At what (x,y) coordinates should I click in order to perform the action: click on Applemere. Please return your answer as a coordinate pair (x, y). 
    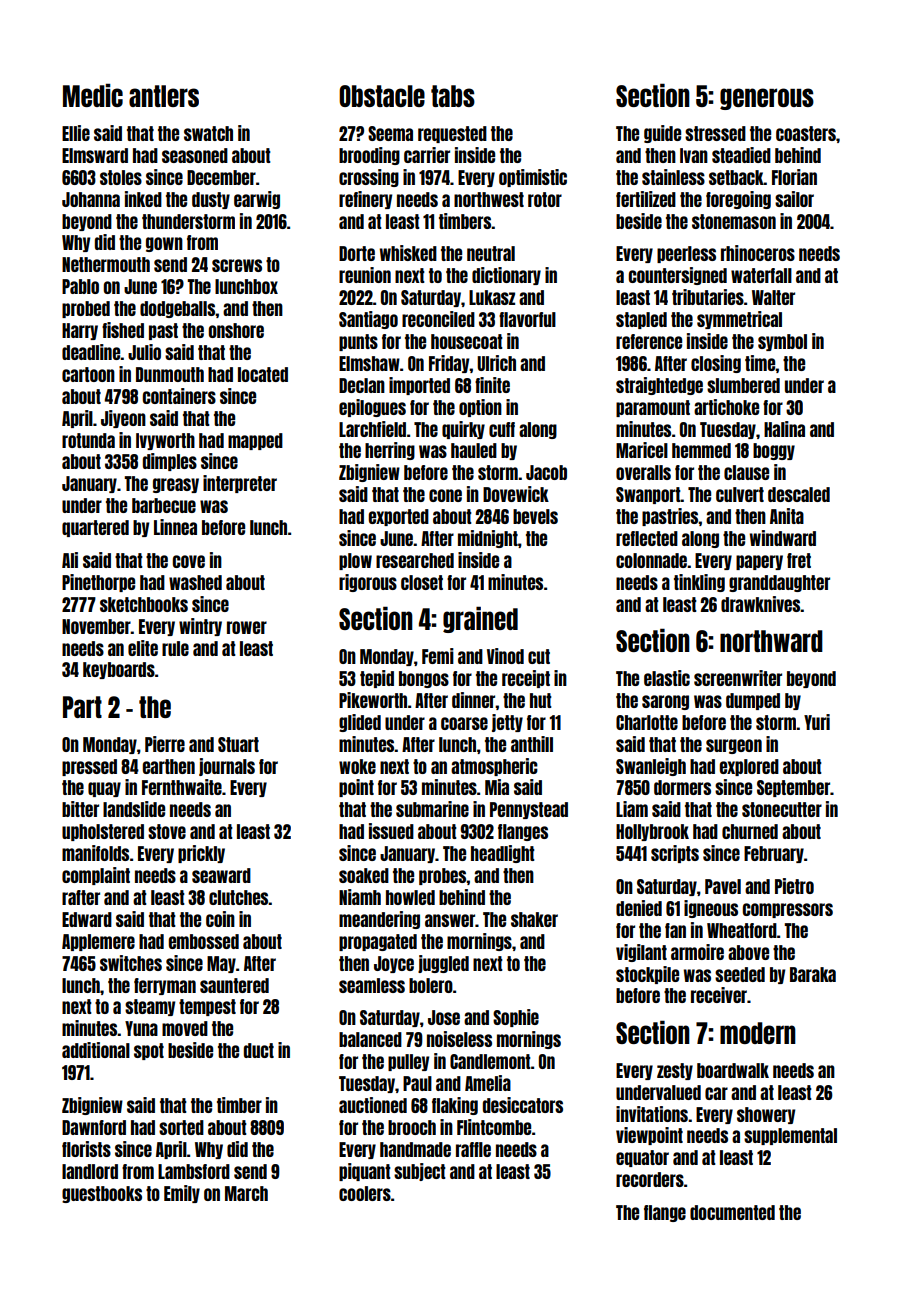
    Looking at the image, I should click on (98, 942).
